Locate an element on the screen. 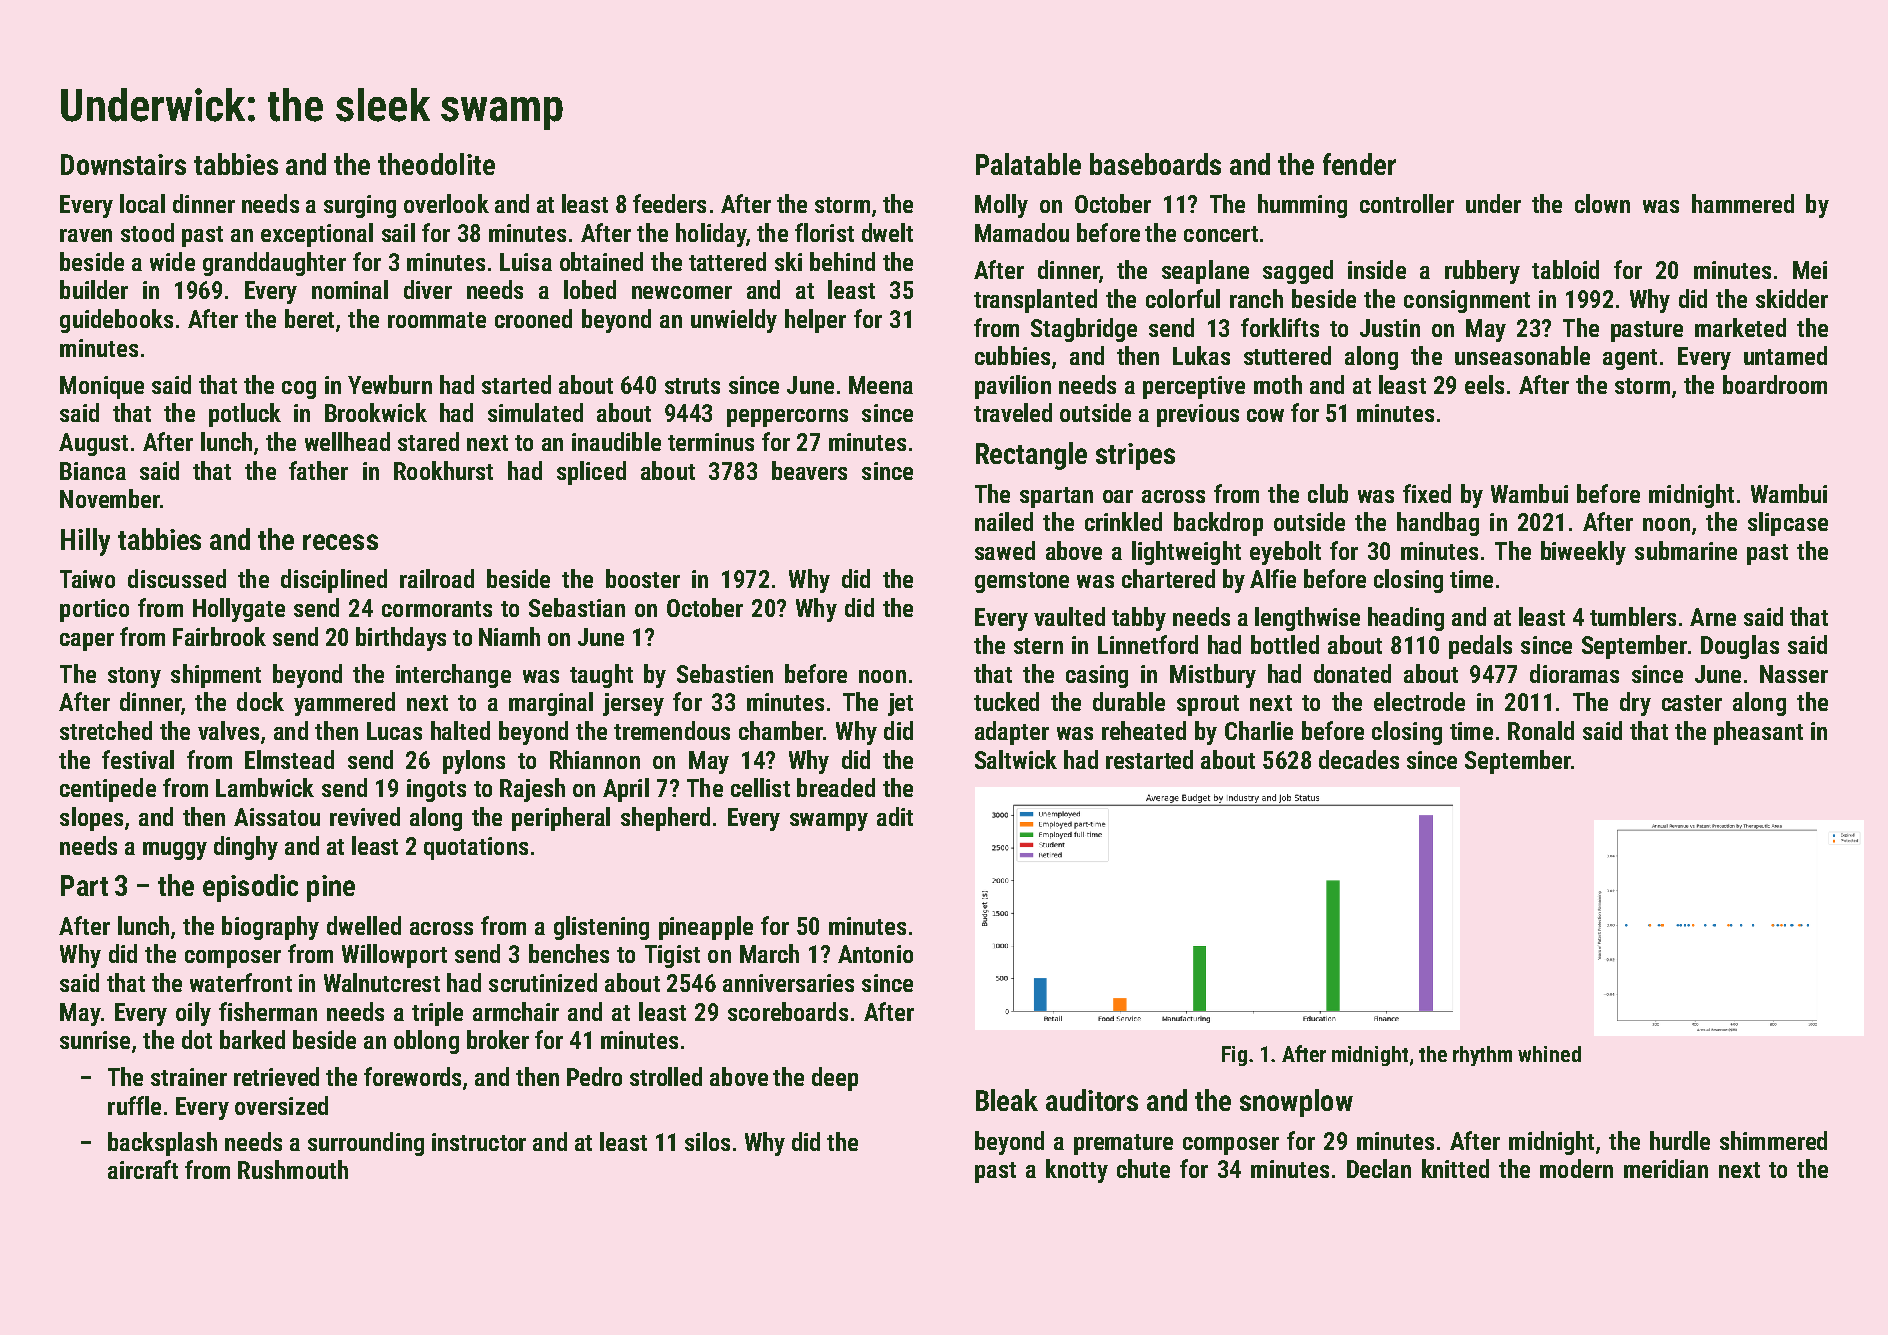  decades is located at coordinates (1359, 759).
